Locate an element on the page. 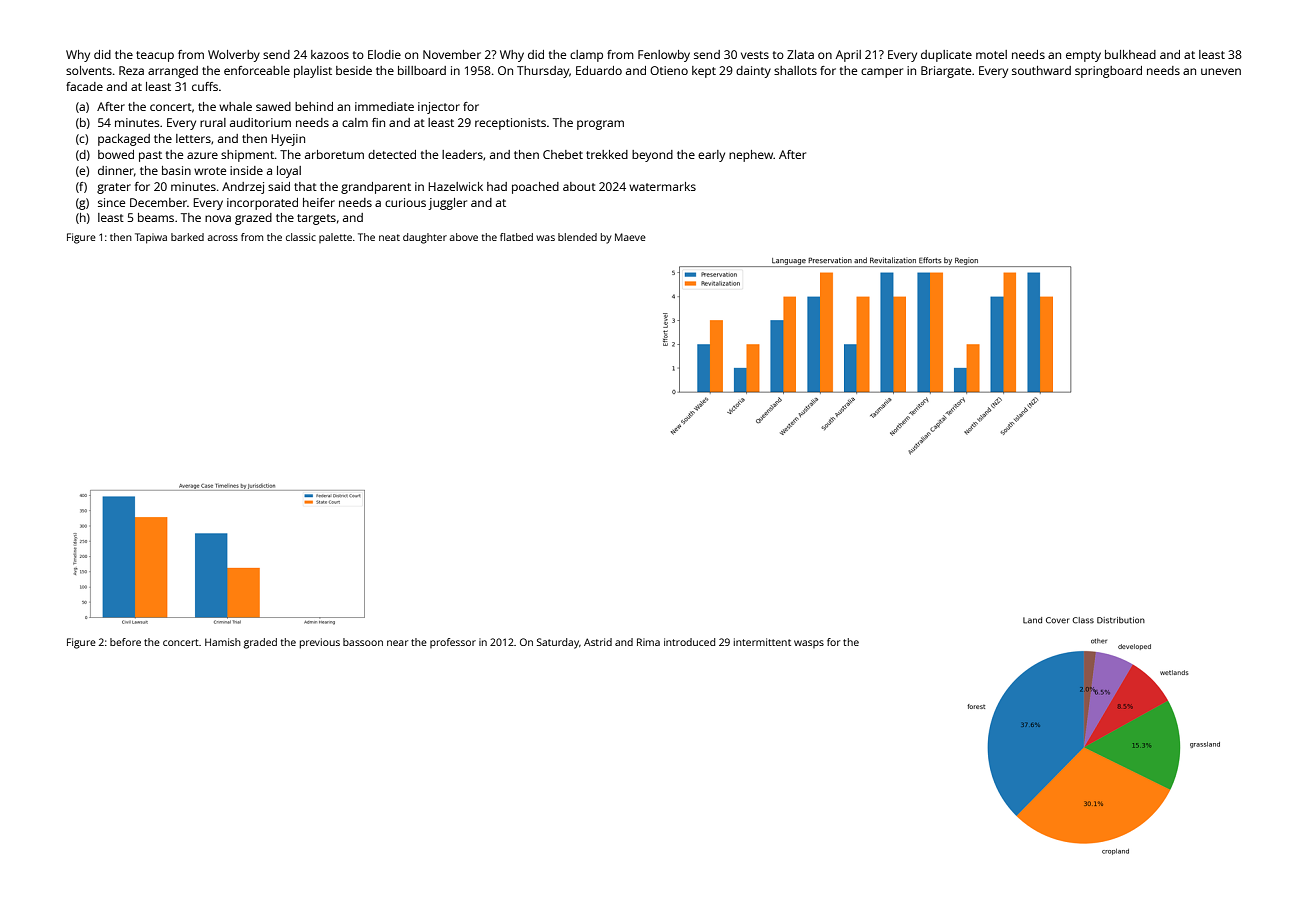 This document has width=1308, height=924. kazoos is located at coordinates (330, 54).
